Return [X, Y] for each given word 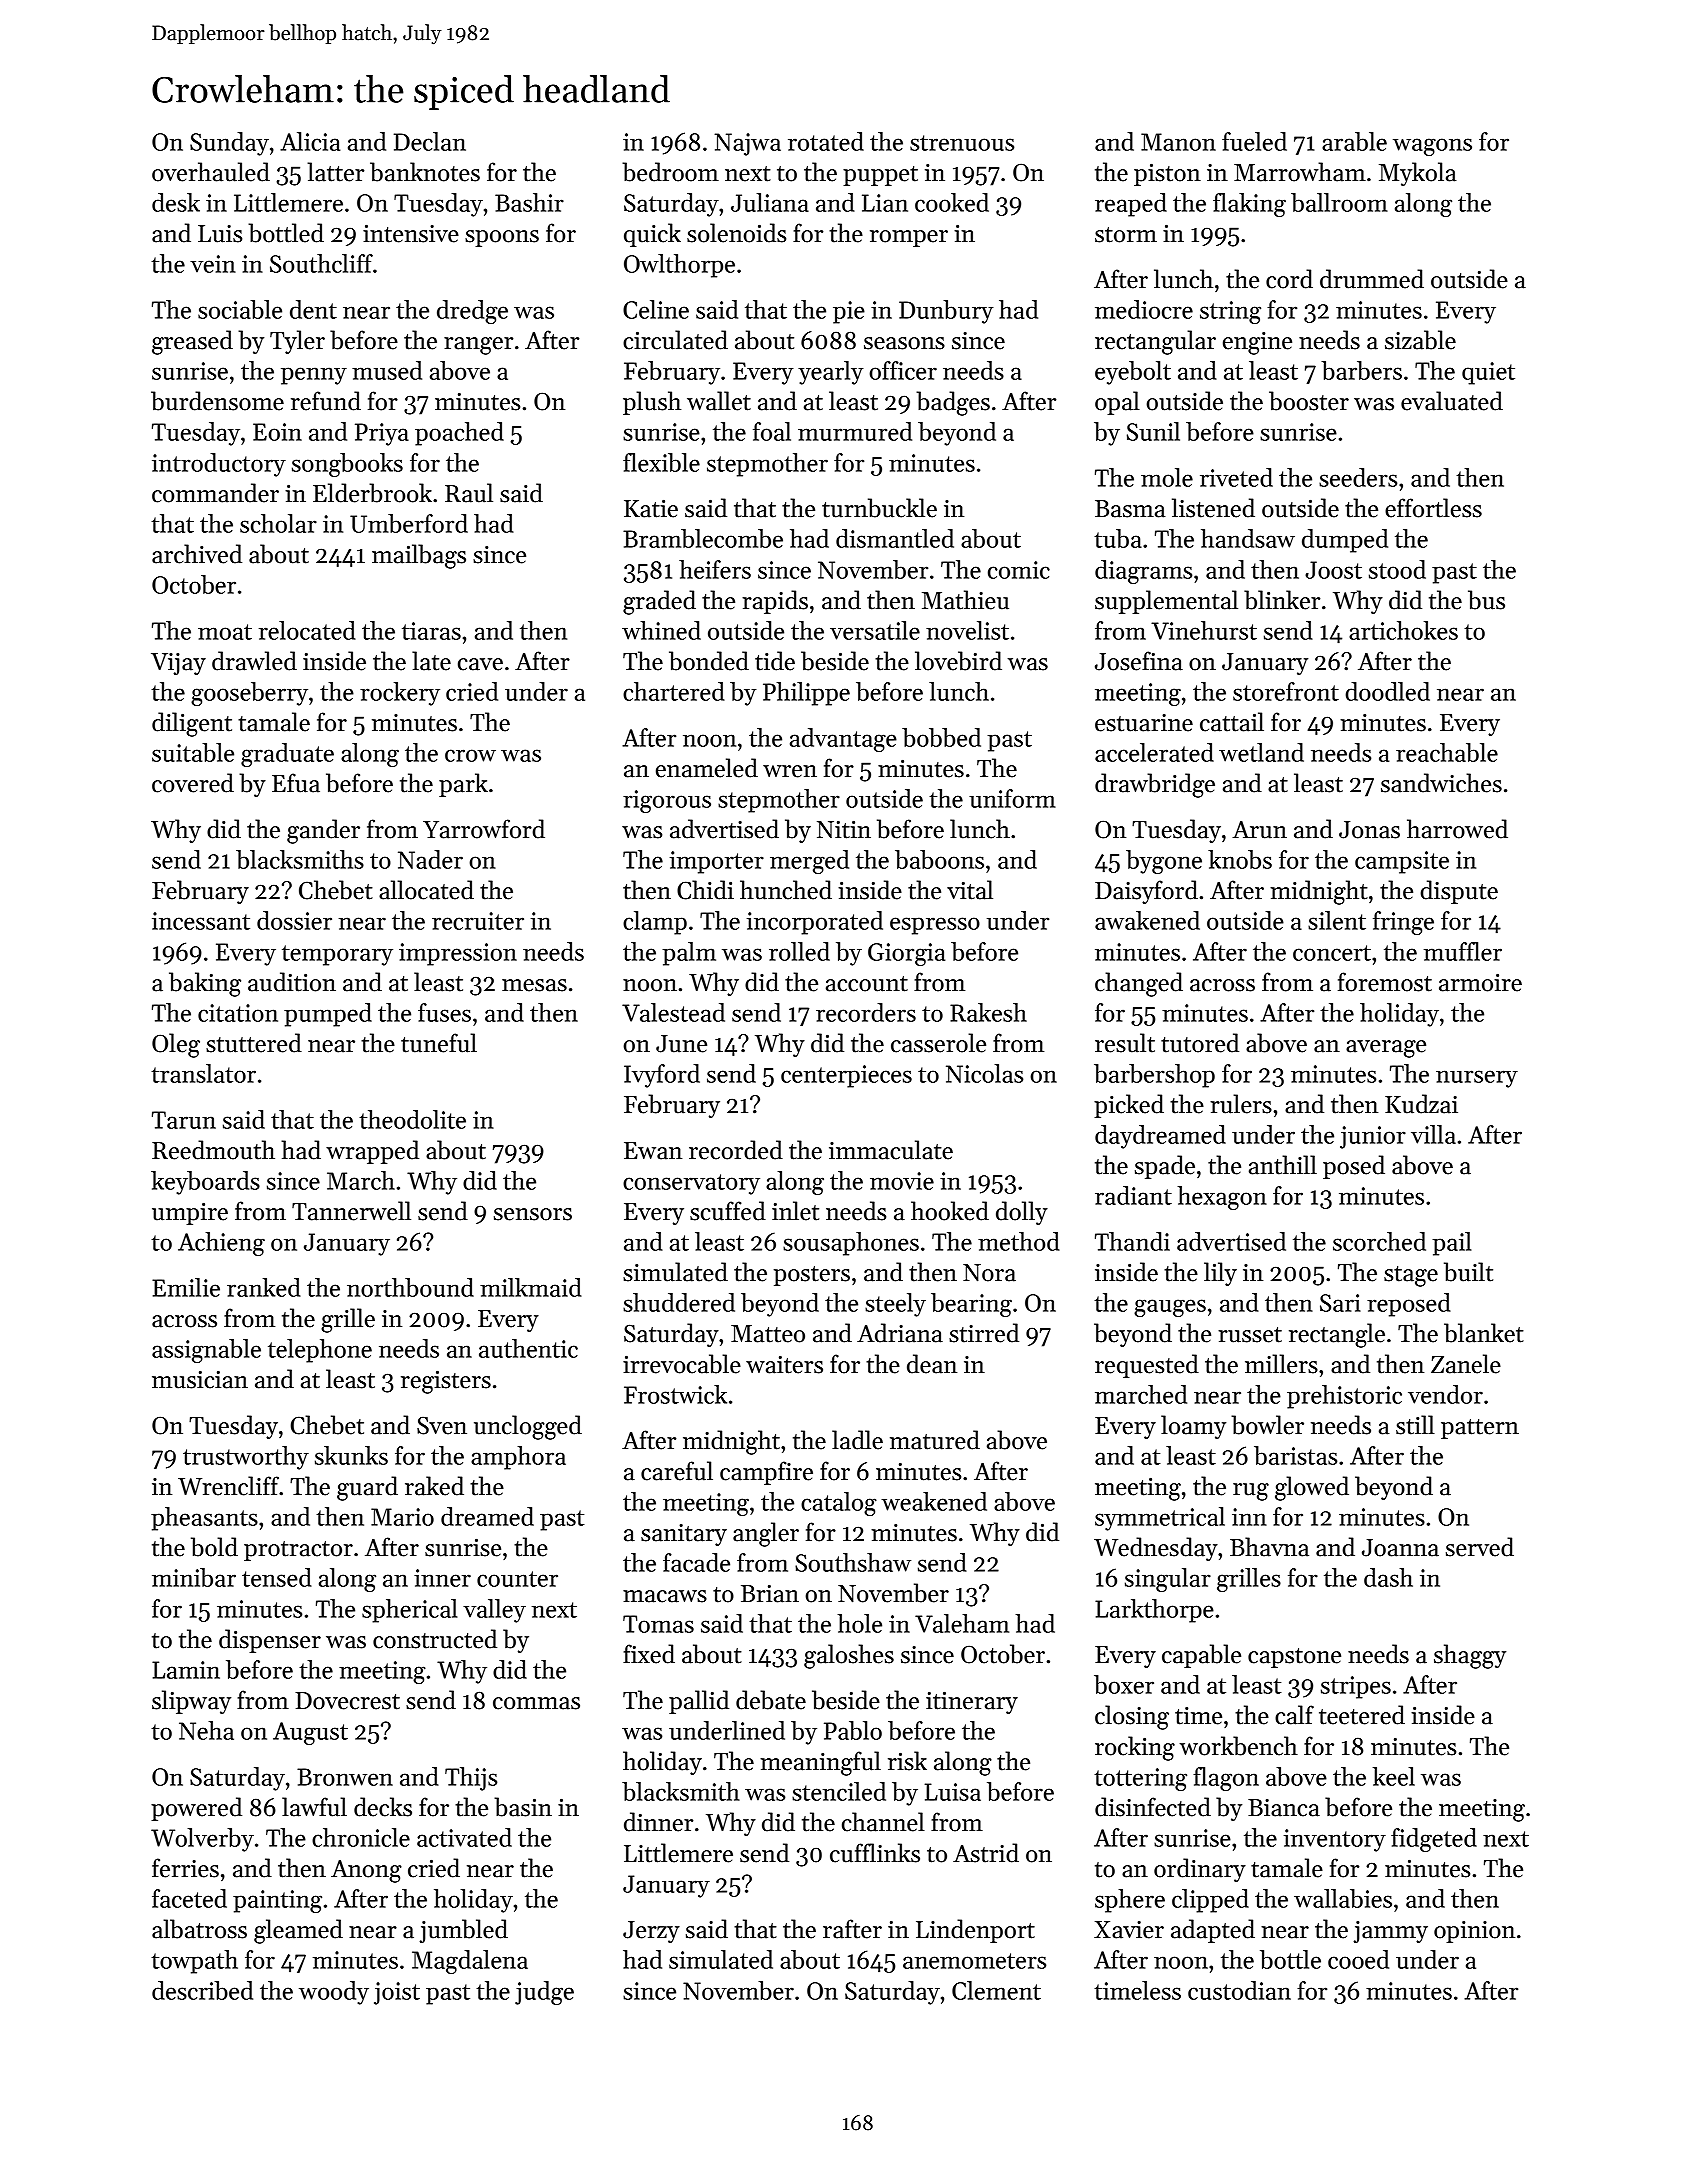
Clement [996, 1990]
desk [176, 202]
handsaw [1248, 538]
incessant [201, 921]
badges [953, 403]
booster [1309, 401]
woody [334, 1993]
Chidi [705, 890]
